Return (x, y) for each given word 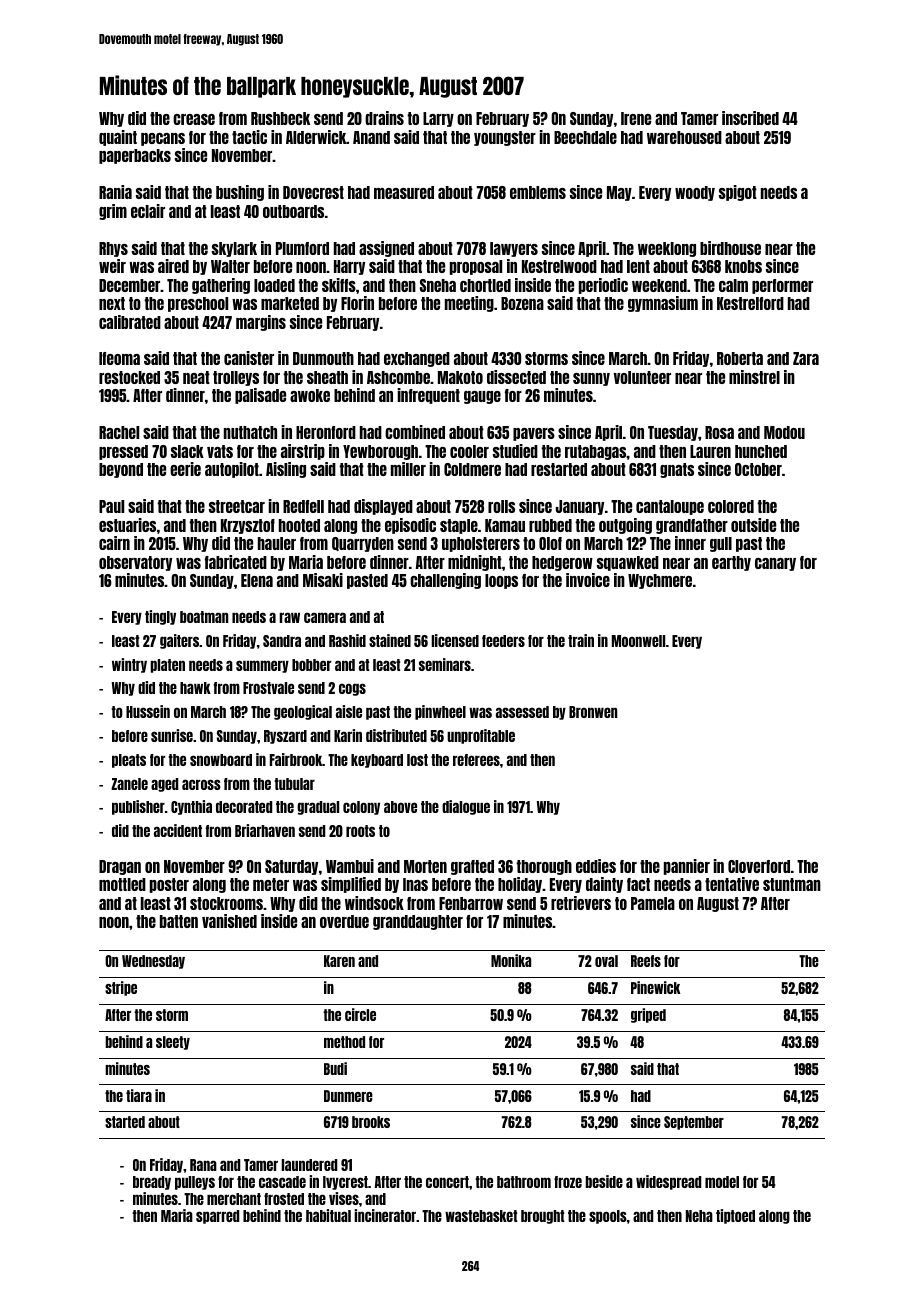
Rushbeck (280, 118)
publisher (138, 807)
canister (249, 358)
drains (384, 118)
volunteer (642, 377)
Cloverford (759, 866)
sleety (173, 1043)
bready (152, 1183)
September (694, 1123)
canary (775, 564)
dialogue (466, 807)
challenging (445, 581)
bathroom (524, 1182)
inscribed (750, 118)
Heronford (326, 432)
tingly (160, 617)
